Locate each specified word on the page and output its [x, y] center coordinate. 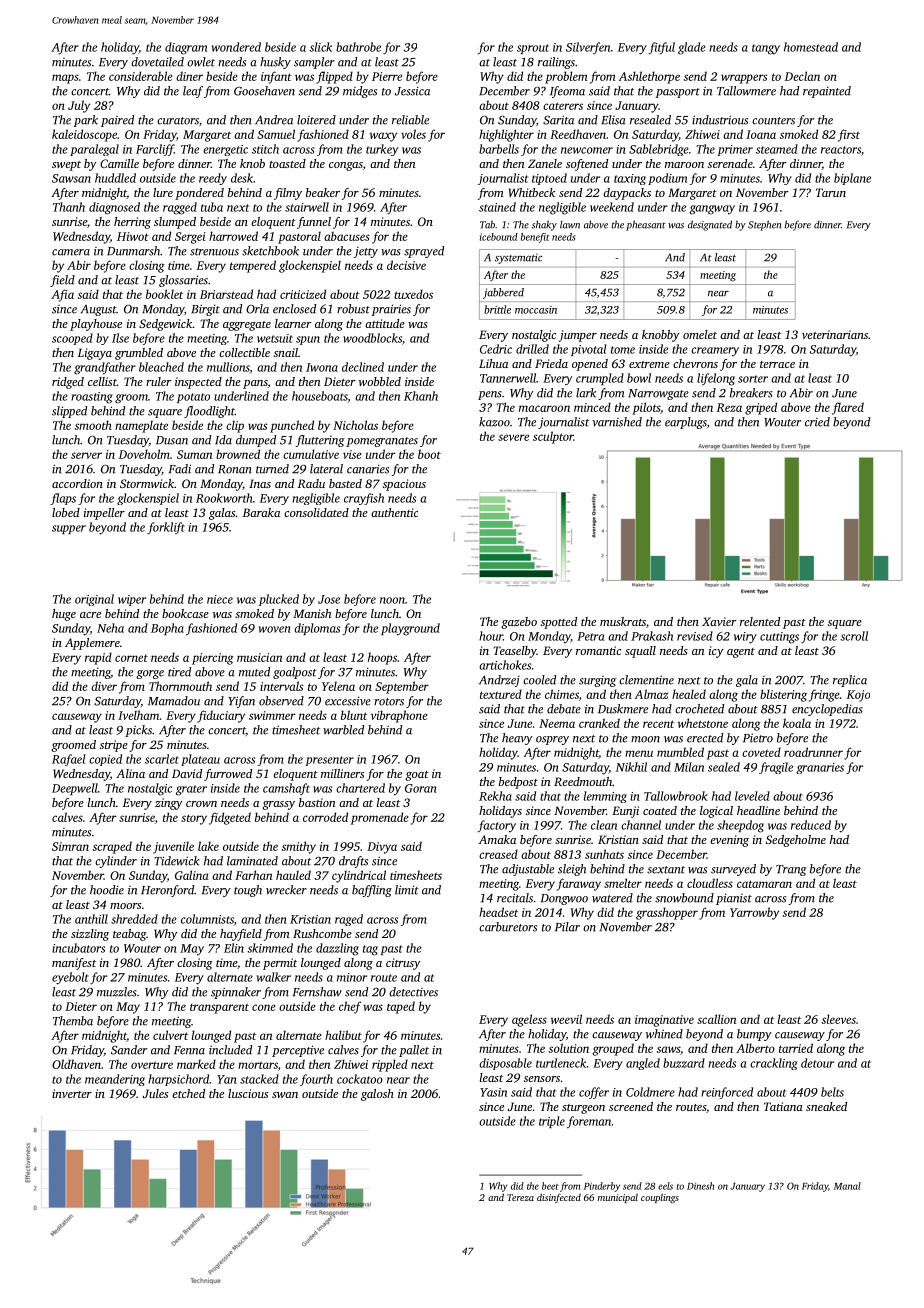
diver [104, 686]
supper [69, 529]
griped [761, 408]
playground [410, 629]
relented [760, 621]
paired [117, 121]
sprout [533, 49]
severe [513, 437]
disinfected [559, 1198]
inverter [72, 1093]
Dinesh [700, 1186]
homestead [811, 47]
